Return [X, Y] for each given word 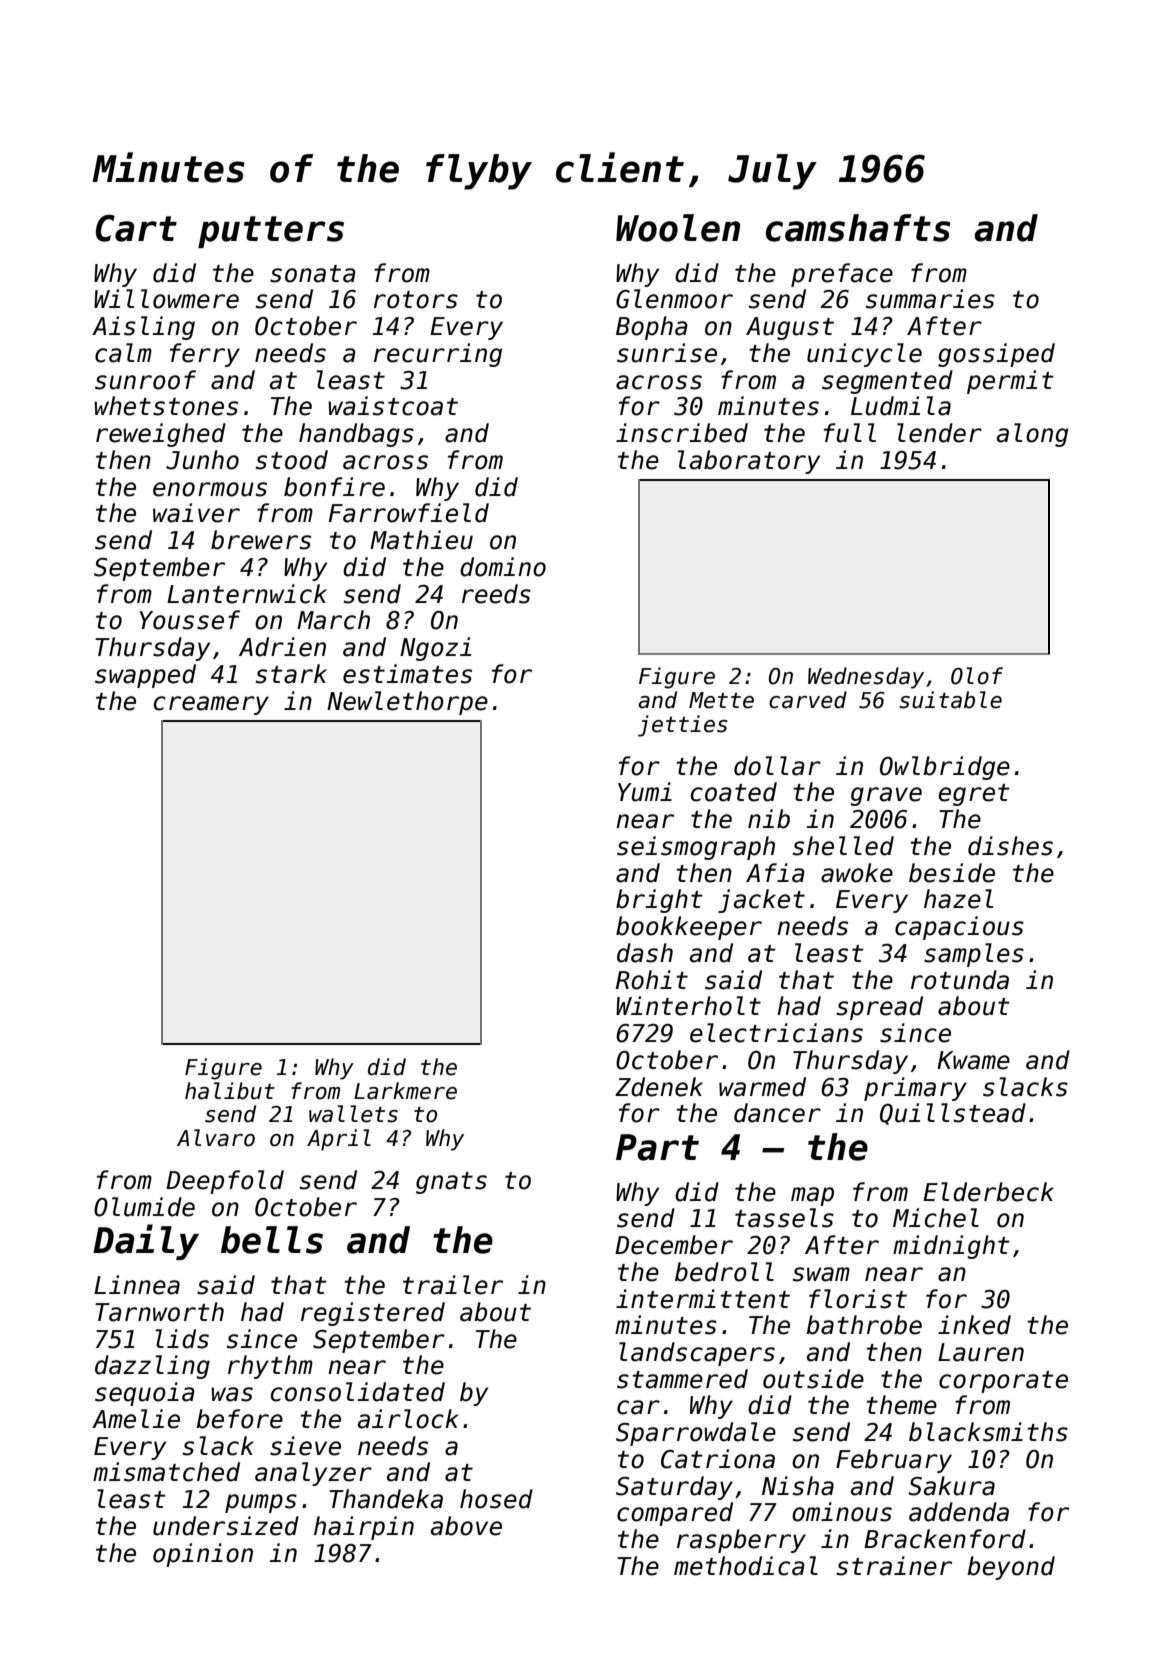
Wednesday [866, 678]
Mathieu [421, 540]
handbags [356, 435]
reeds [496, 594]
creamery [211, 705]
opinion [203, 1555]
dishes [1010, 846]
